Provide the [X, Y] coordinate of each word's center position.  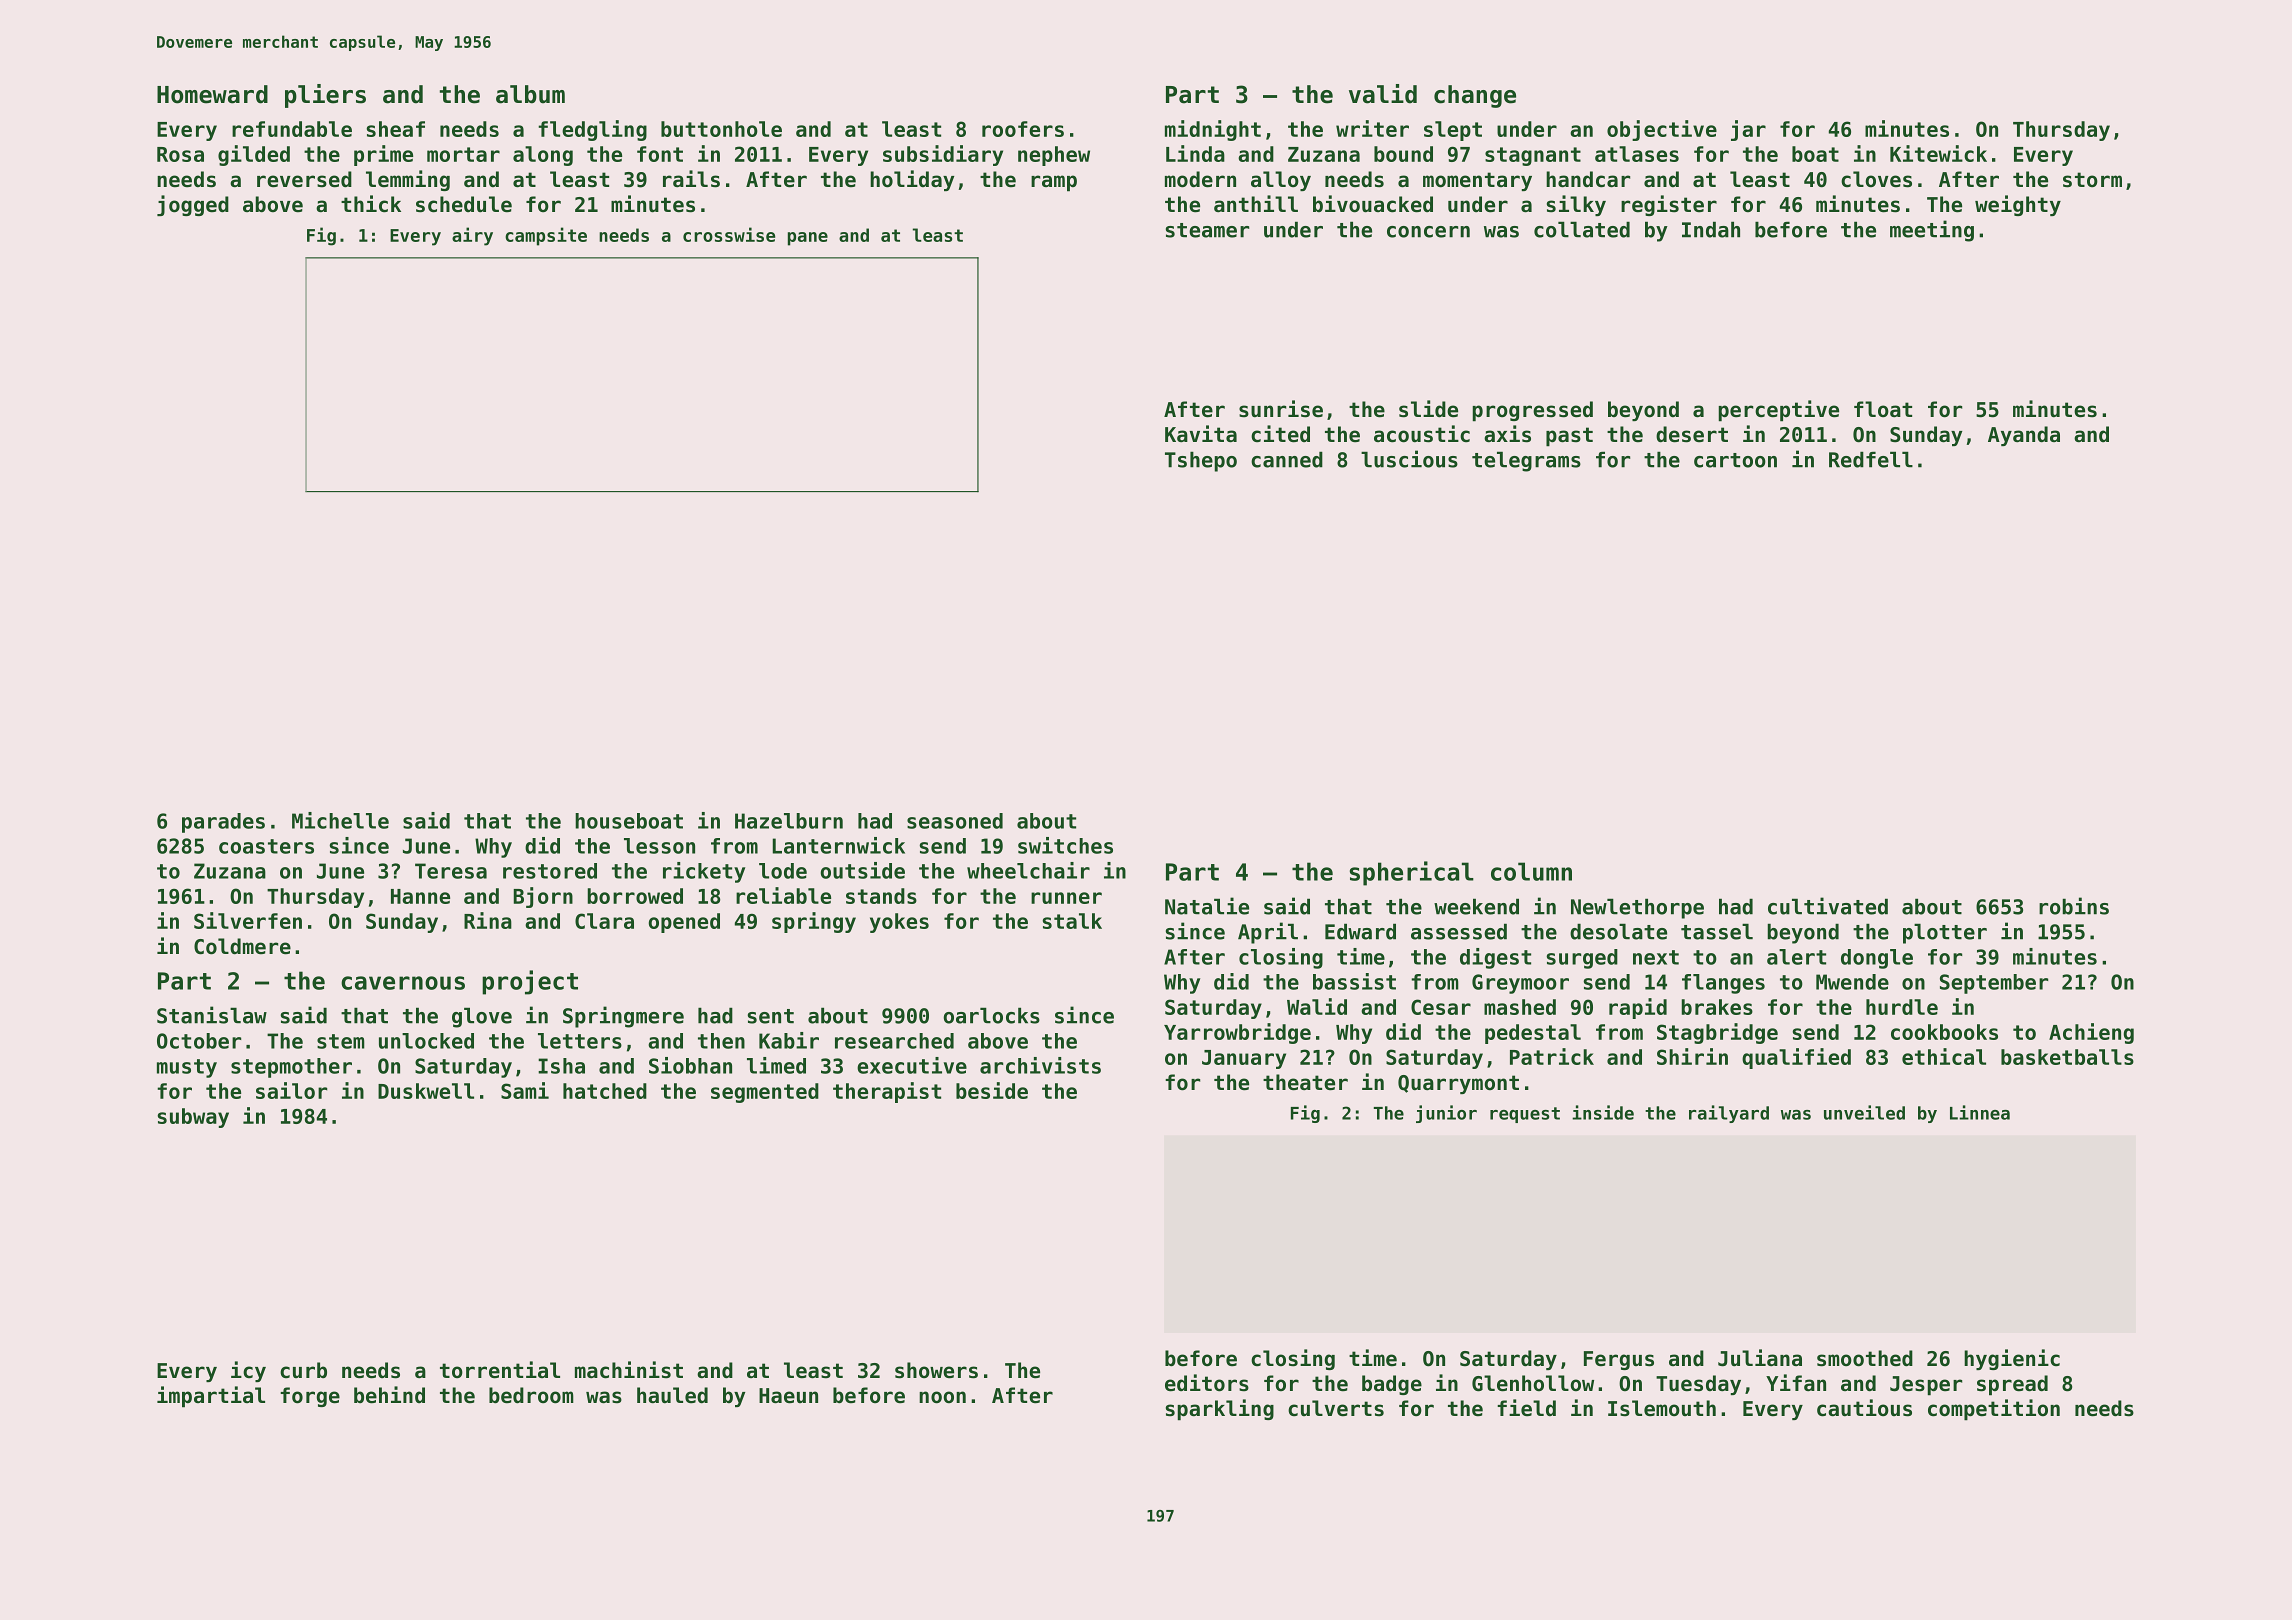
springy [814, 922]
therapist [887, 1092]
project [530, 982]
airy [472, 236]
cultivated [1828, 906]
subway [193, 1118]
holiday [912, 180]
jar [1748, 130]
